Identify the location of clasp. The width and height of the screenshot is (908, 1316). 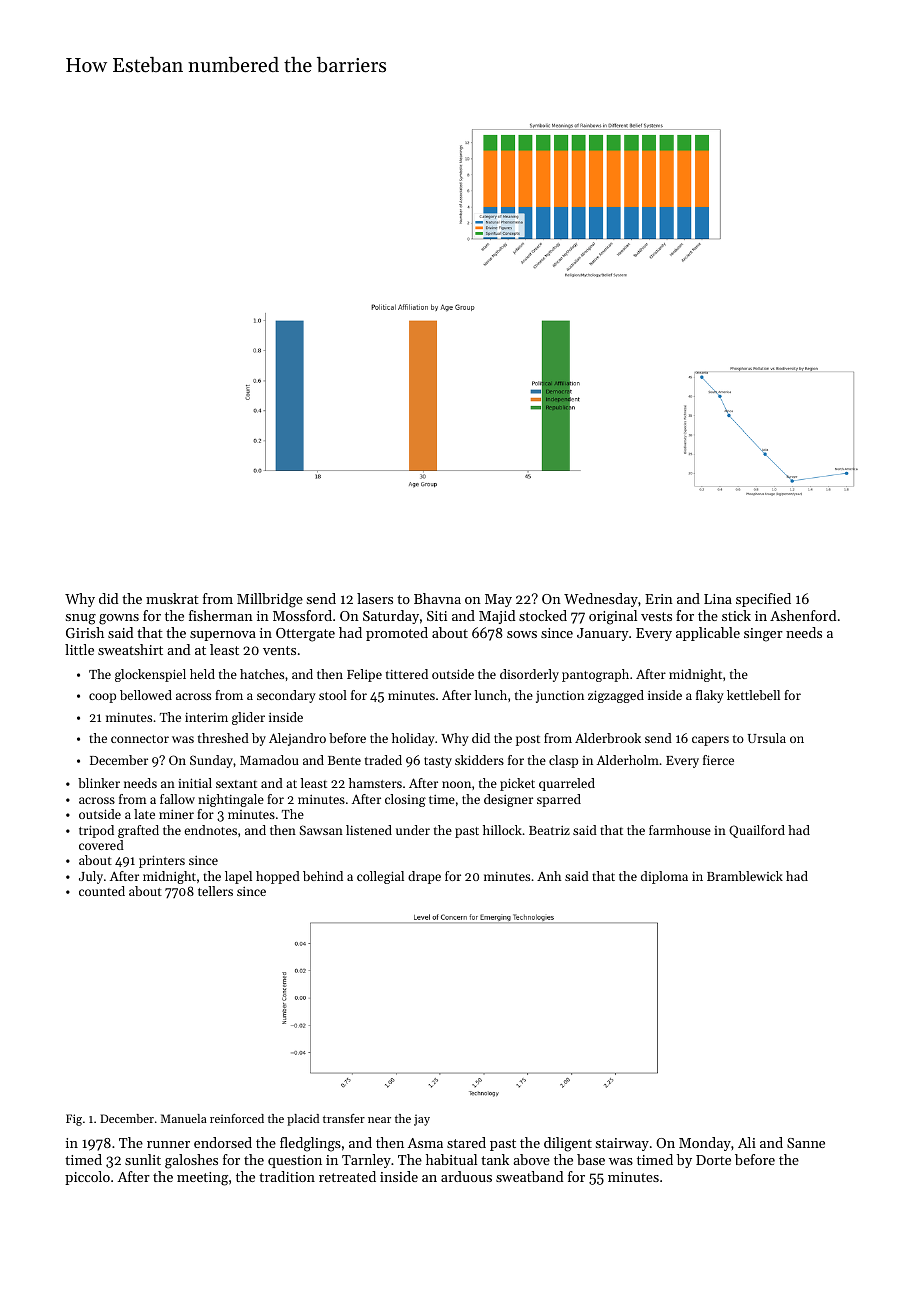
(563, 761).
